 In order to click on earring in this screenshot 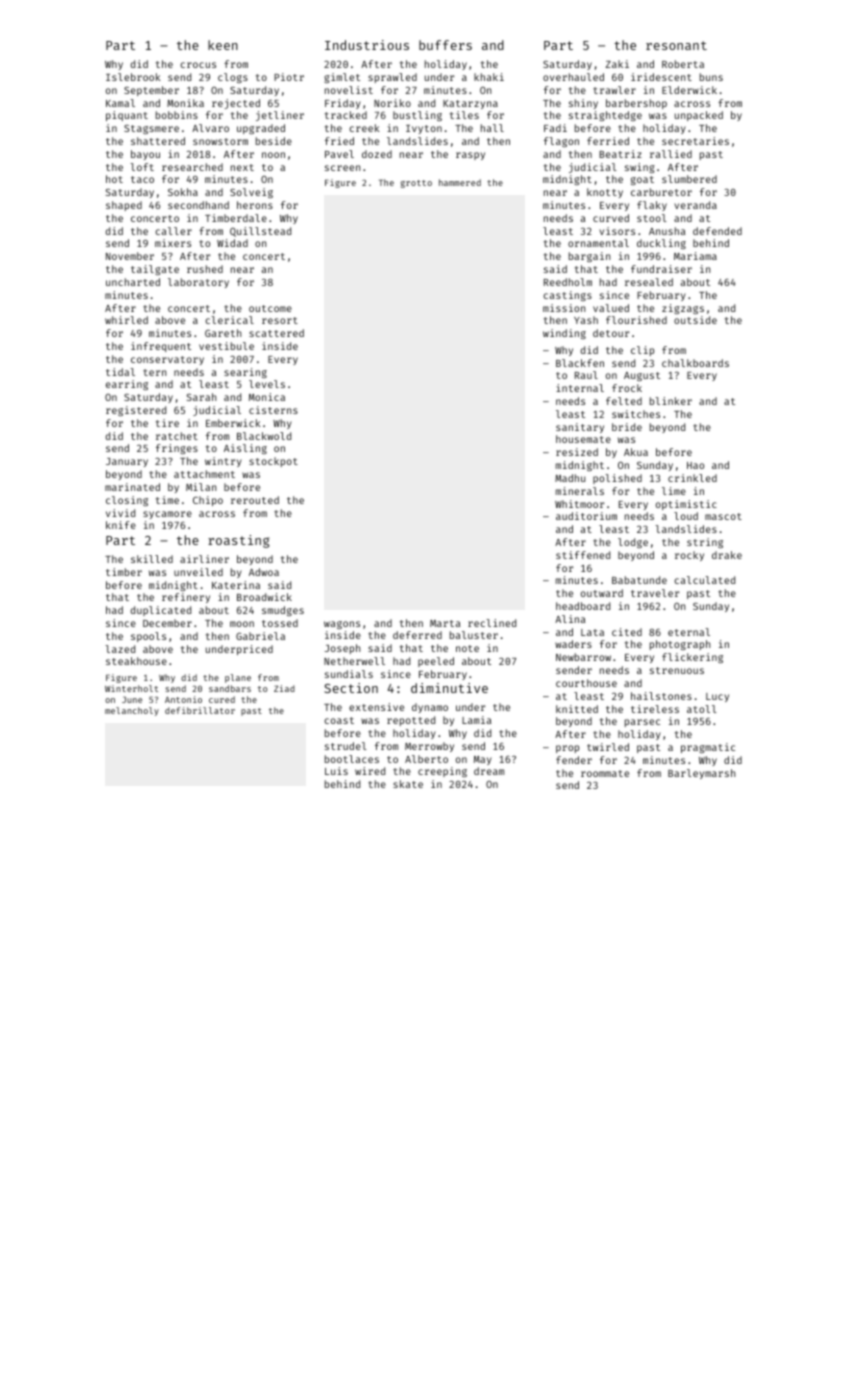, I will do `click(127, 385)`.
